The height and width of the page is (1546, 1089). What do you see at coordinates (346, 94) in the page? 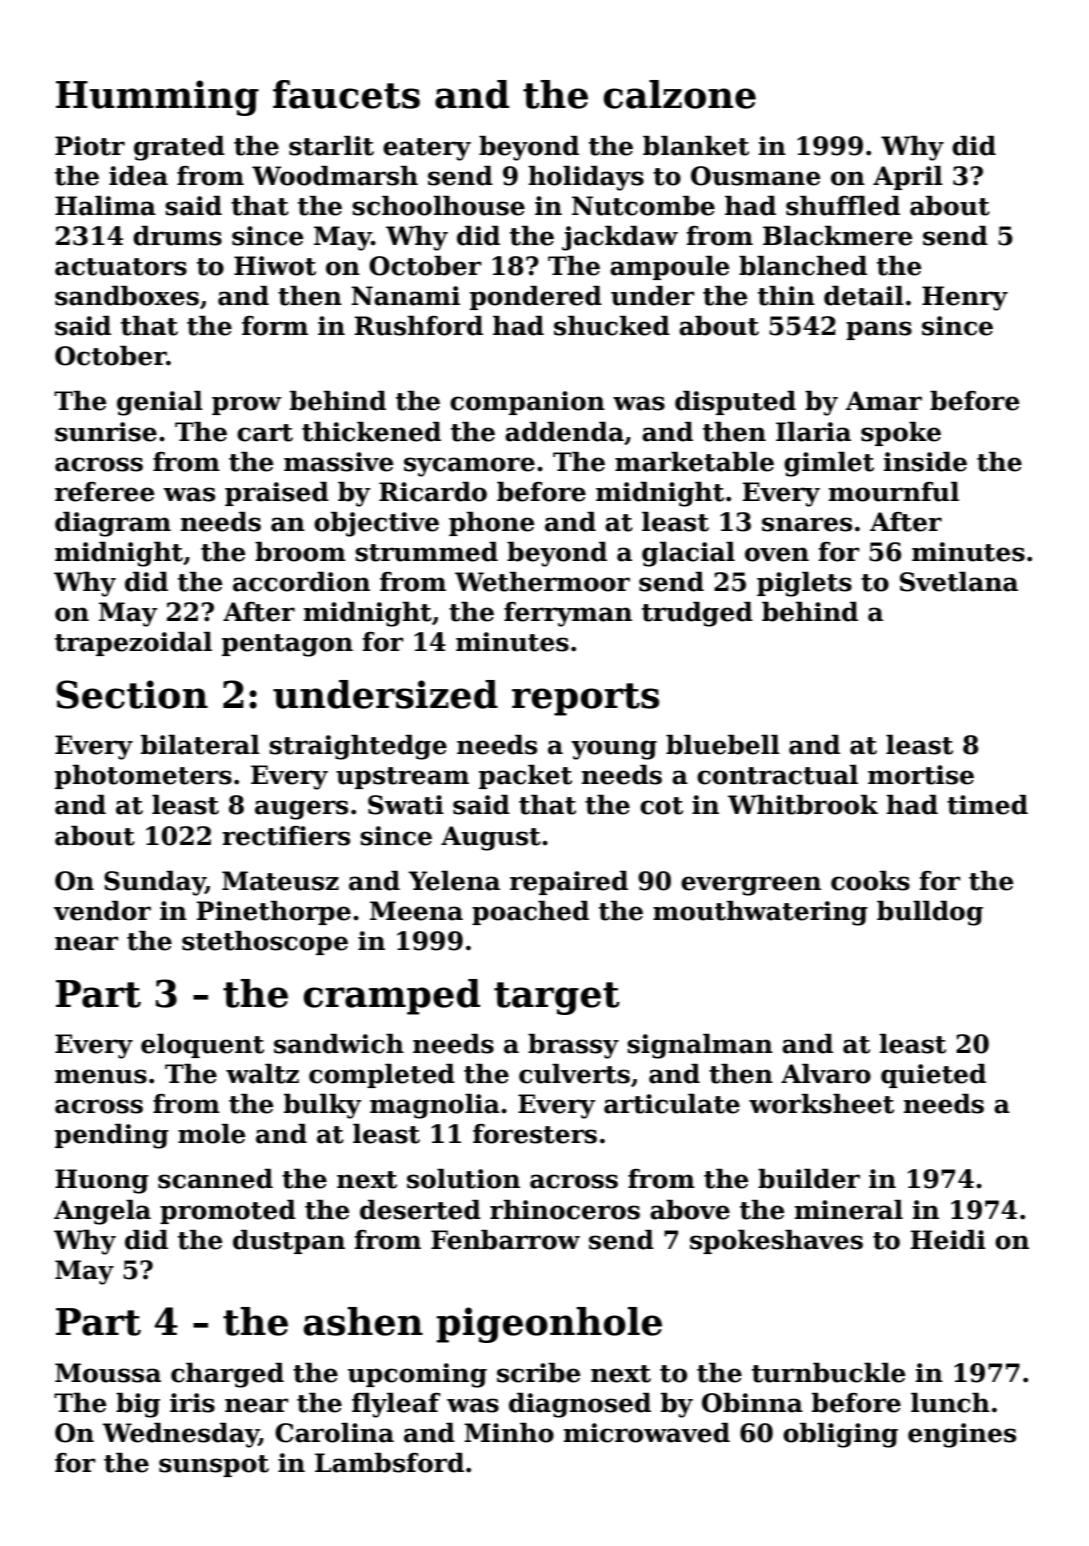
I see `faucets` at bounding box center [346, 94].
